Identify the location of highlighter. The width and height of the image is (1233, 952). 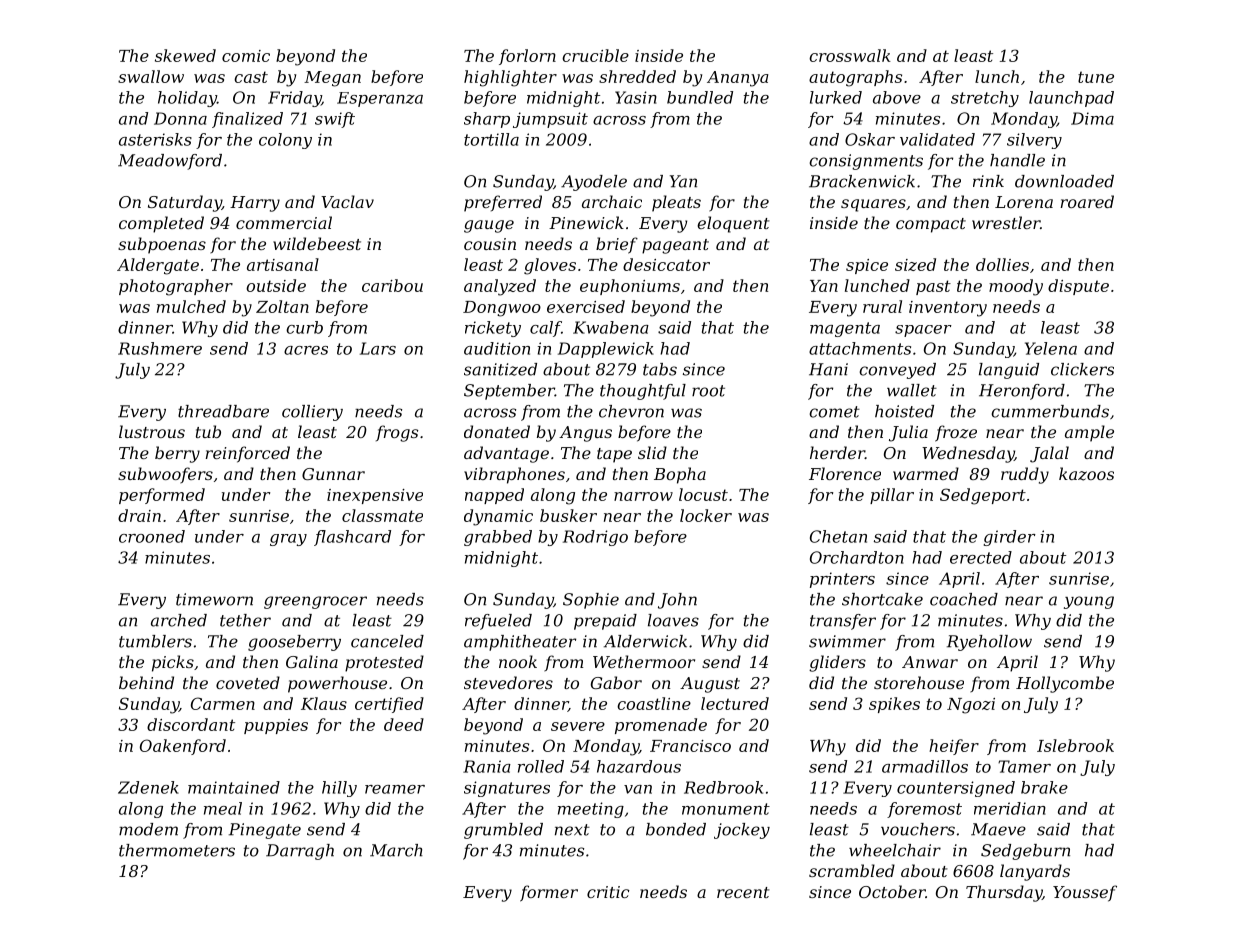
(510, 78).
